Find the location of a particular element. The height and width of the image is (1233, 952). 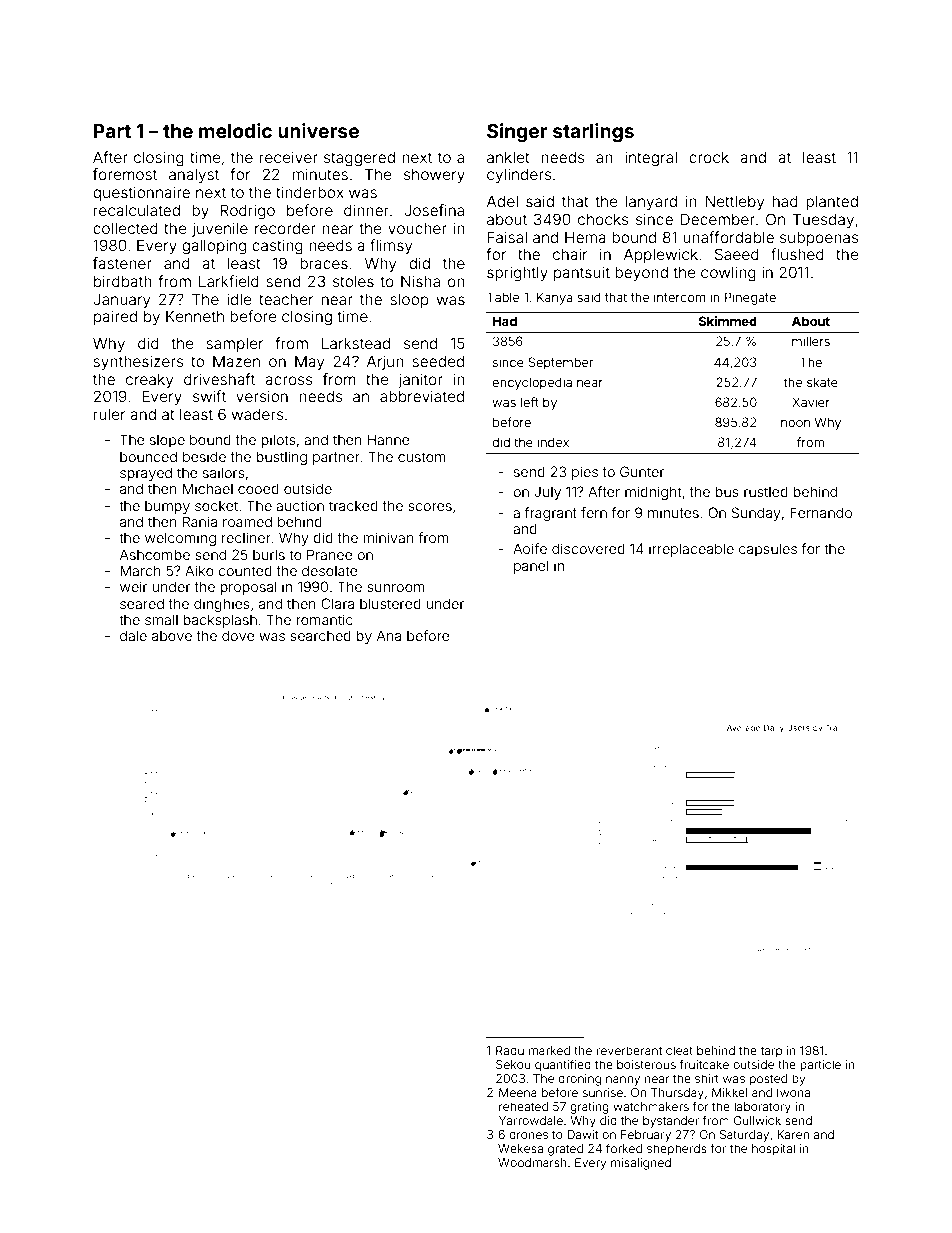

staggered is located at coordinates (359, 159).
